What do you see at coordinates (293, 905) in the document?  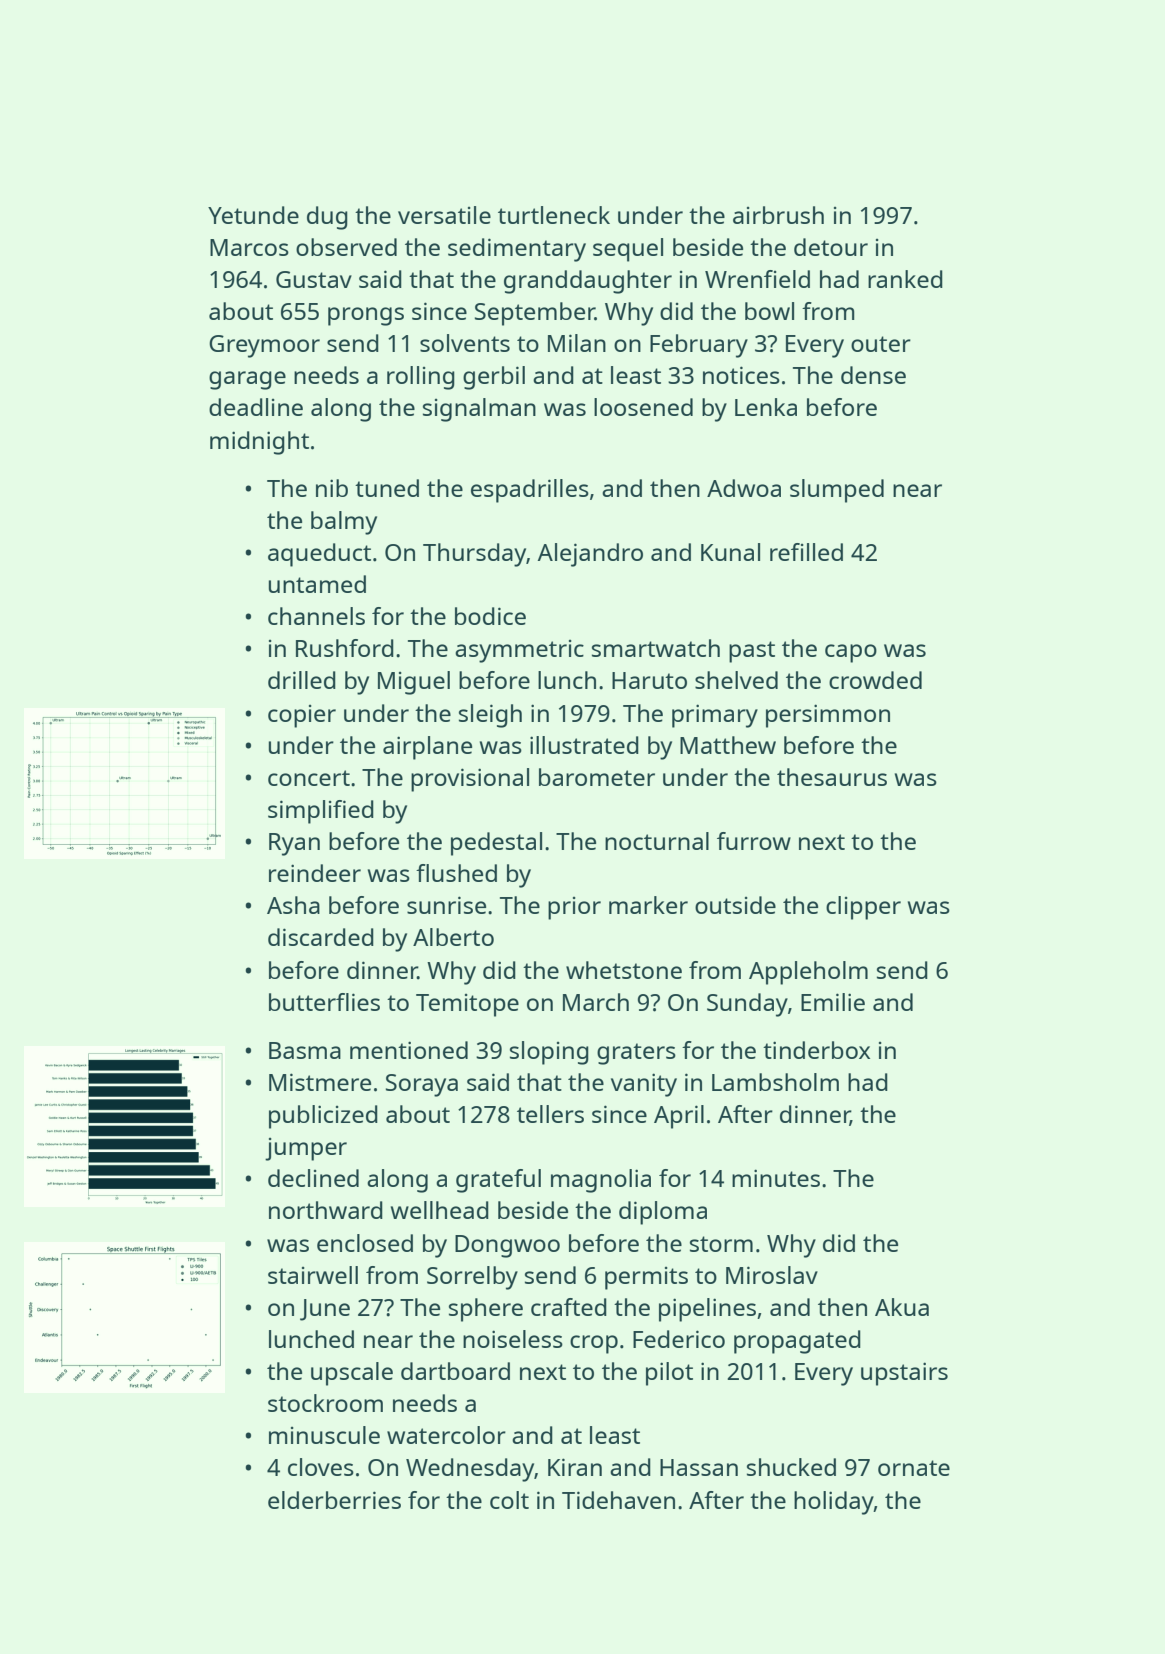 I see `Asha` at bounding box center [293, 905].
